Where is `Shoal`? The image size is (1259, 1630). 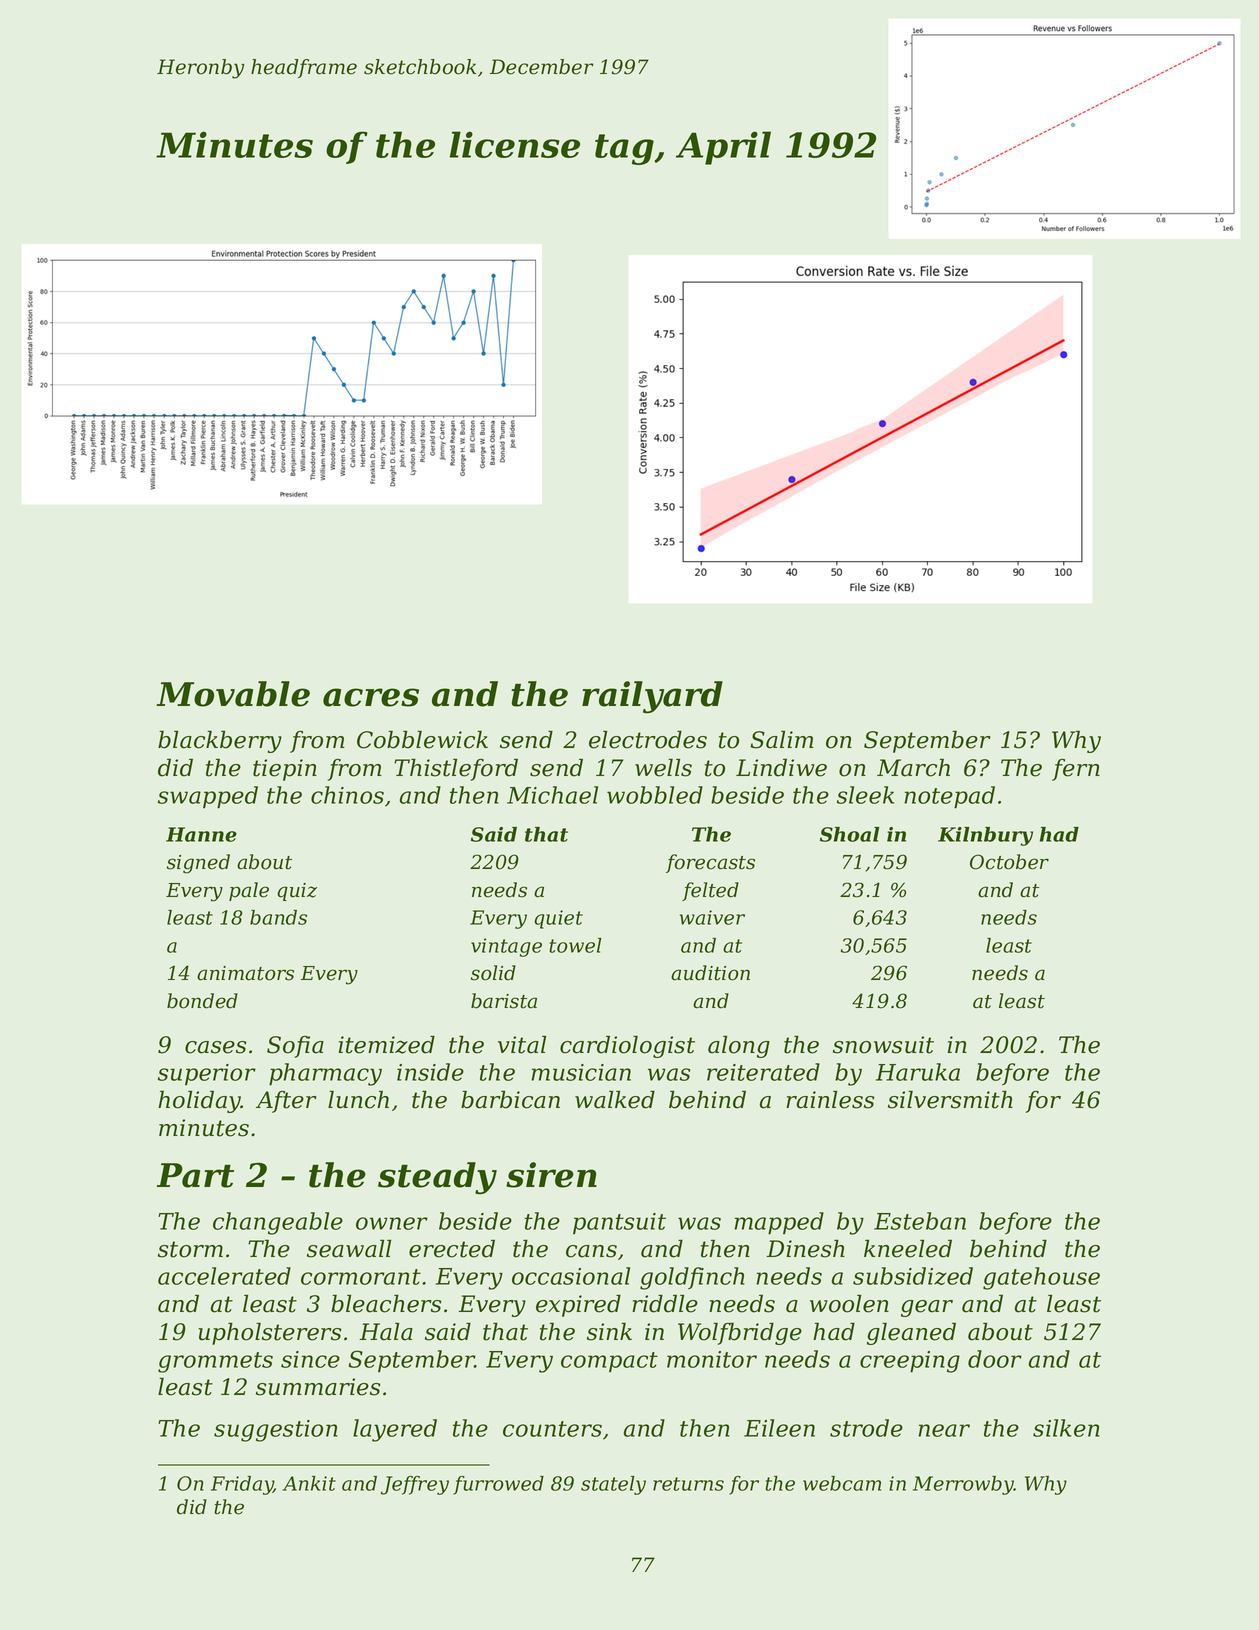
Shoal is located at coordinates (849, 834).
